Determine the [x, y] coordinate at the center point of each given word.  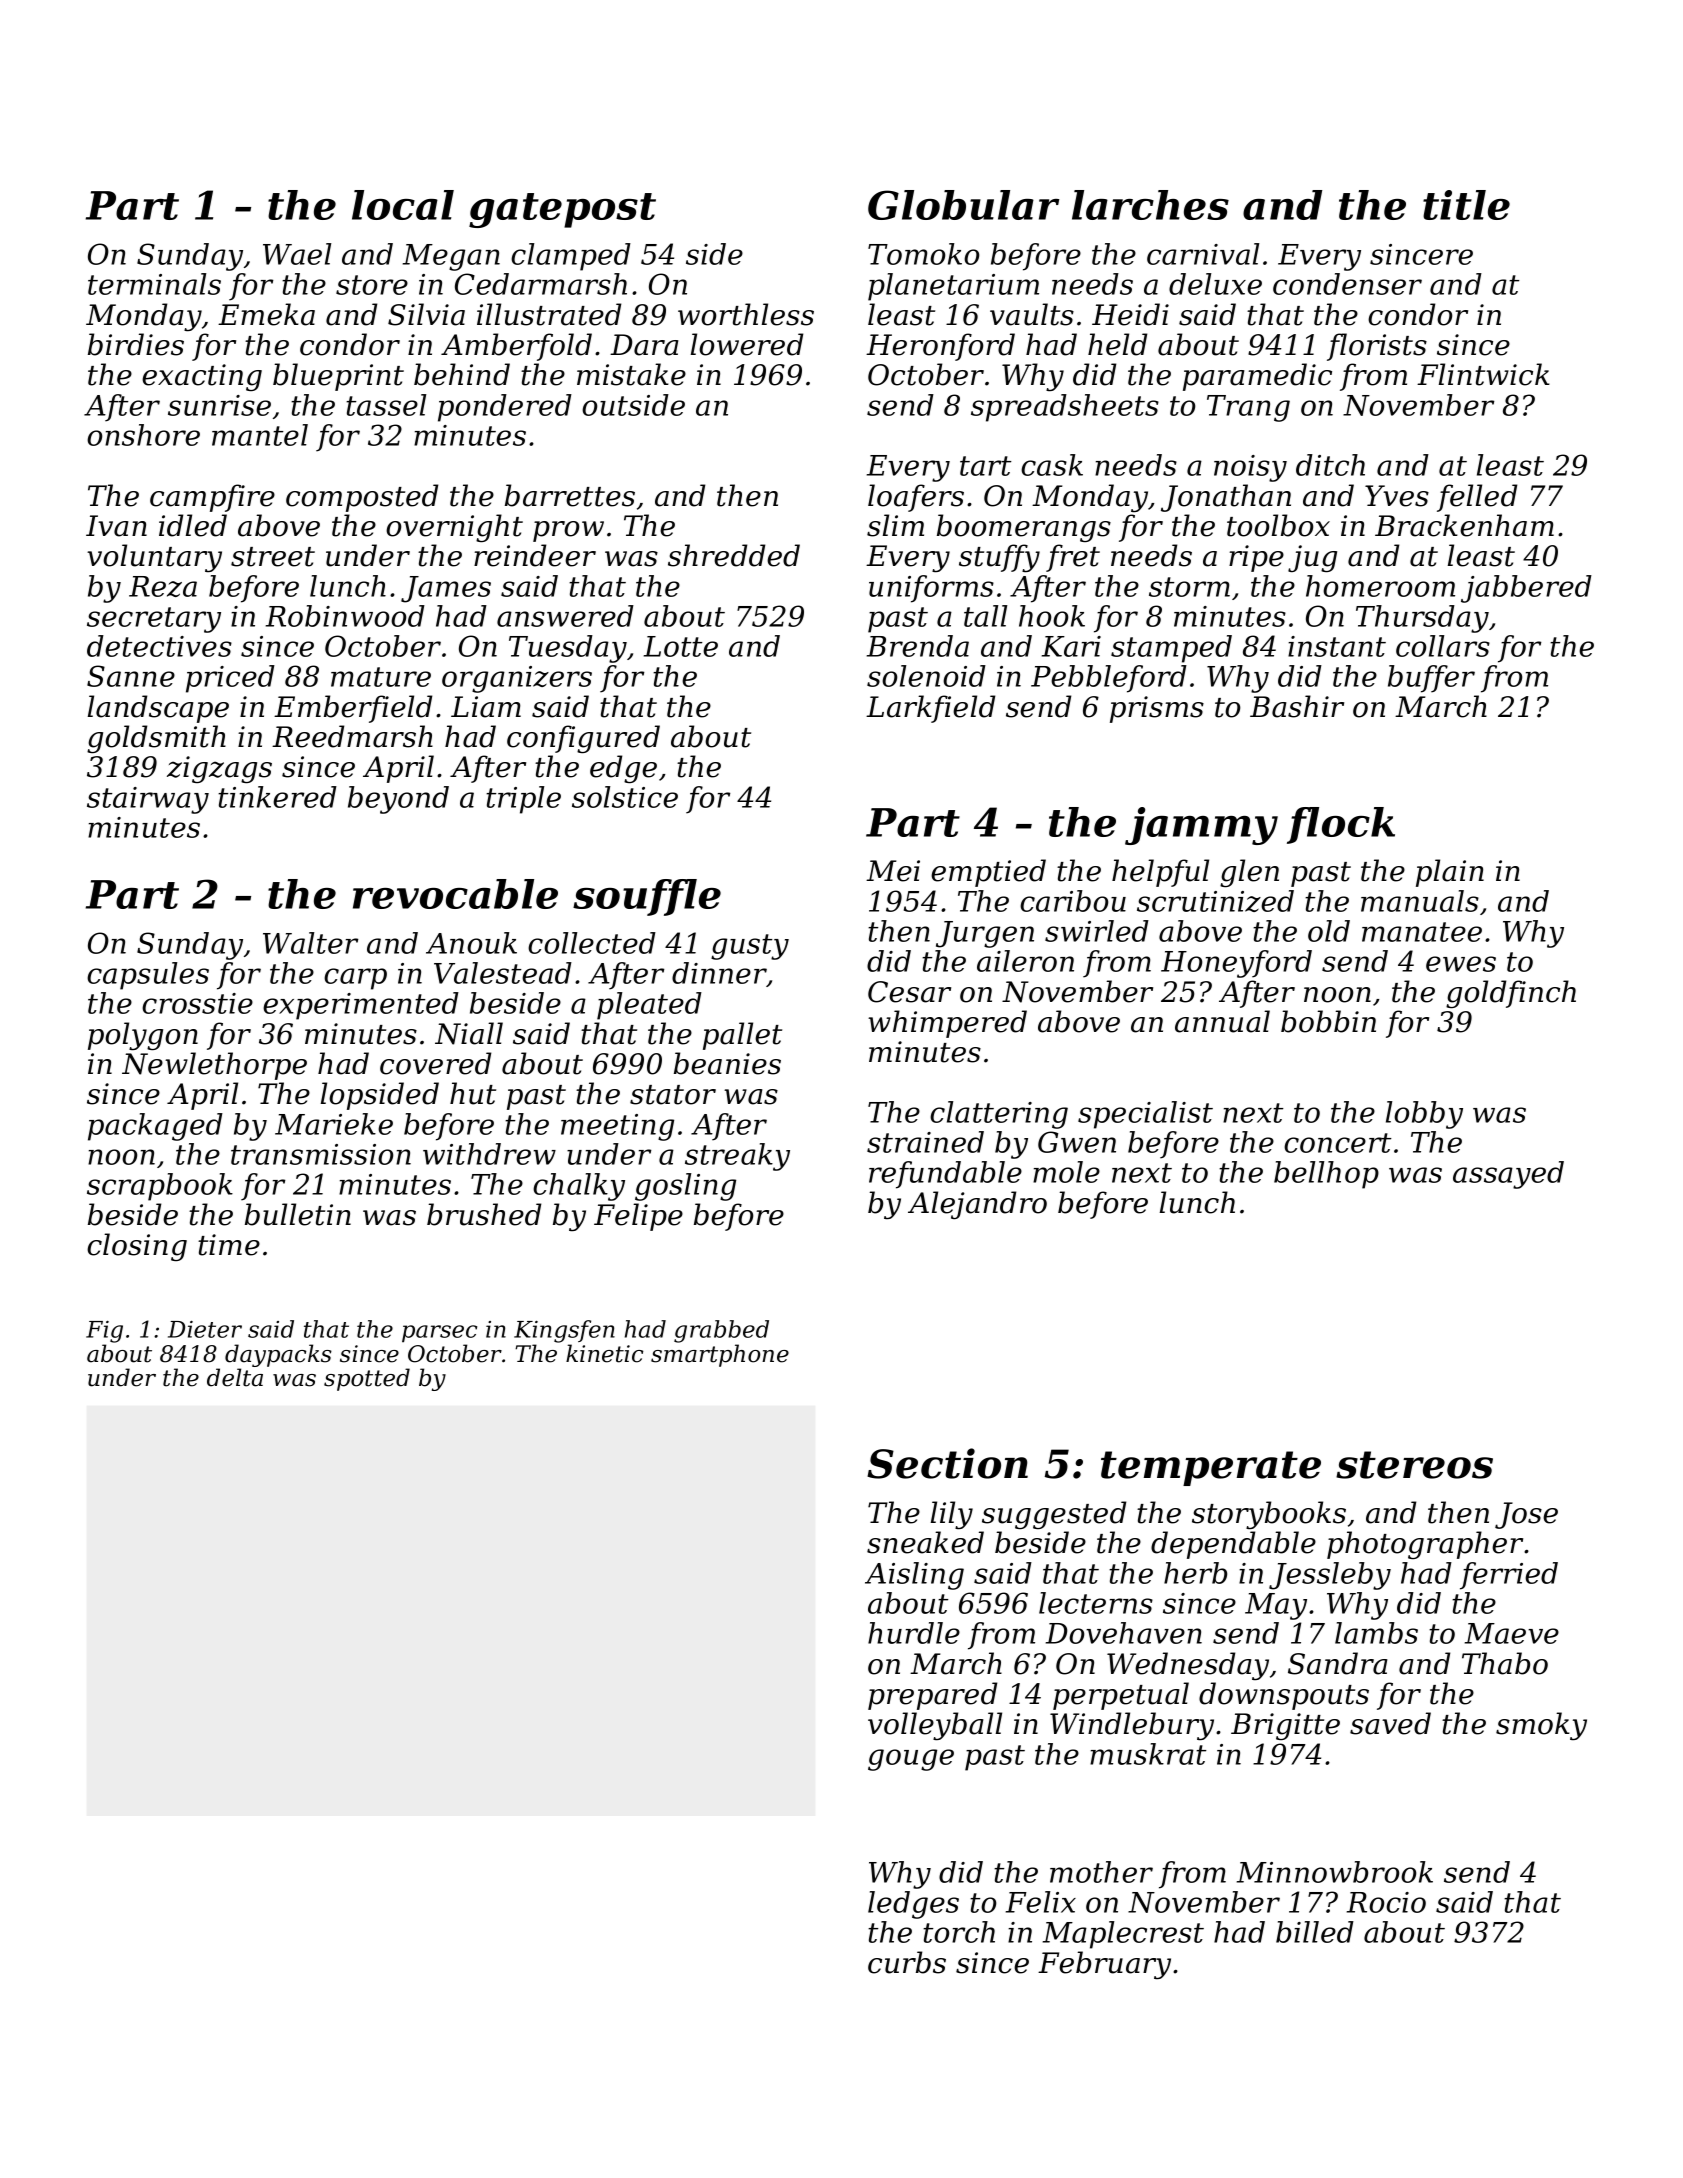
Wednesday [1188, 1666]
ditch [1330, 465]
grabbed [721, 1331]
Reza [163, 586]
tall [985, 616]
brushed [484, 1214]
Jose [1526, 1515]
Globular [963, 205]
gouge [911, 1760]
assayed [1508, 1175]
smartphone [720, 1355]
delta [235, 1377]
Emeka [266, 314]
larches [1150, 205]
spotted [367, 1379]
